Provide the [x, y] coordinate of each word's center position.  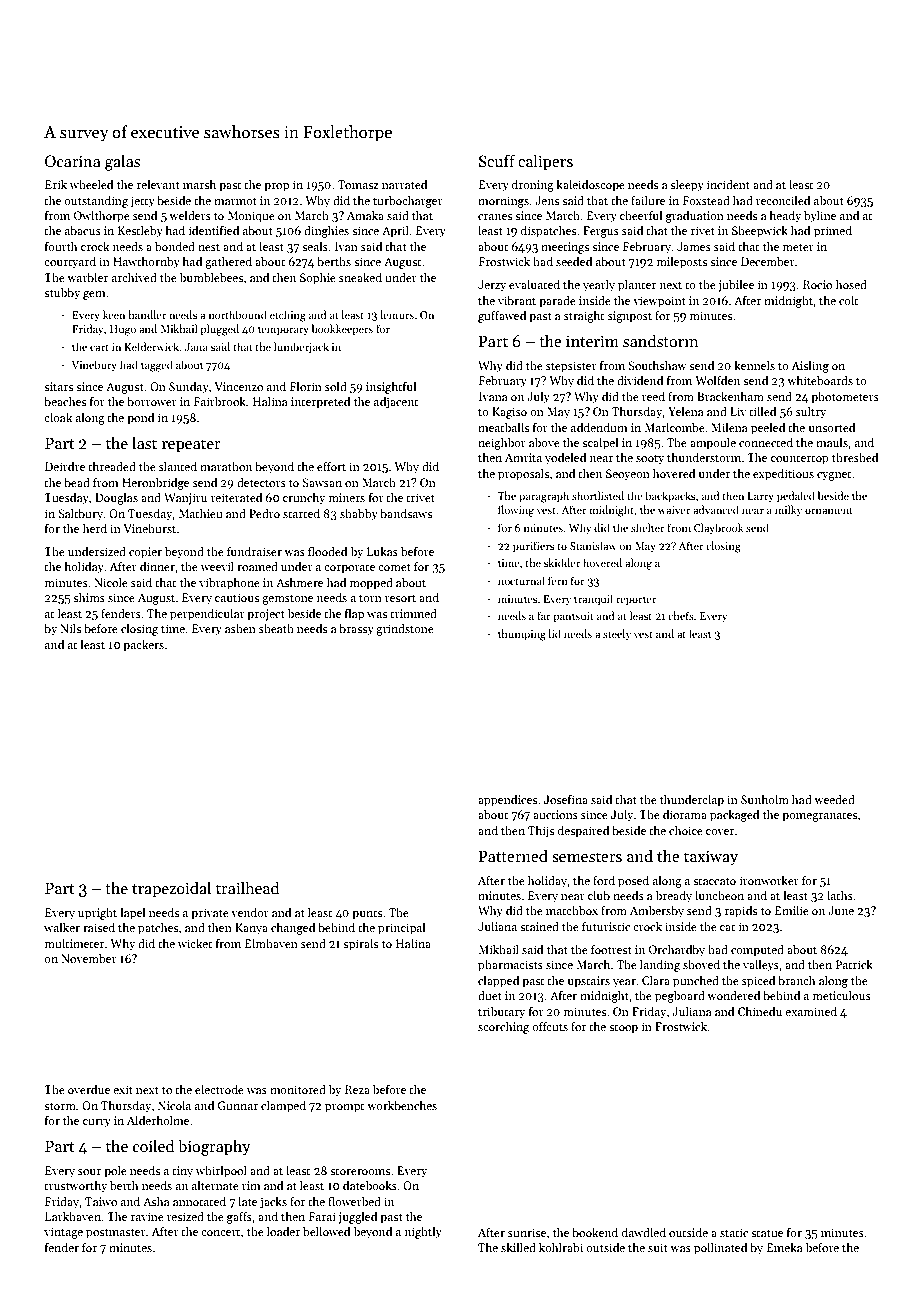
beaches [65, 401]
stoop [623, 1029]
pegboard [680, 997]
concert [220, 1232]
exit [123, 1089]
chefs [681, 615]
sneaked [360, 277]
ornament [829, 510]
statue [767, 1233]
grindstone [405, 630]
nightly [423, 1233]
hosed [851, 284]
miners [347, 497]
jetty [143, 202]
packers [143, 646]
